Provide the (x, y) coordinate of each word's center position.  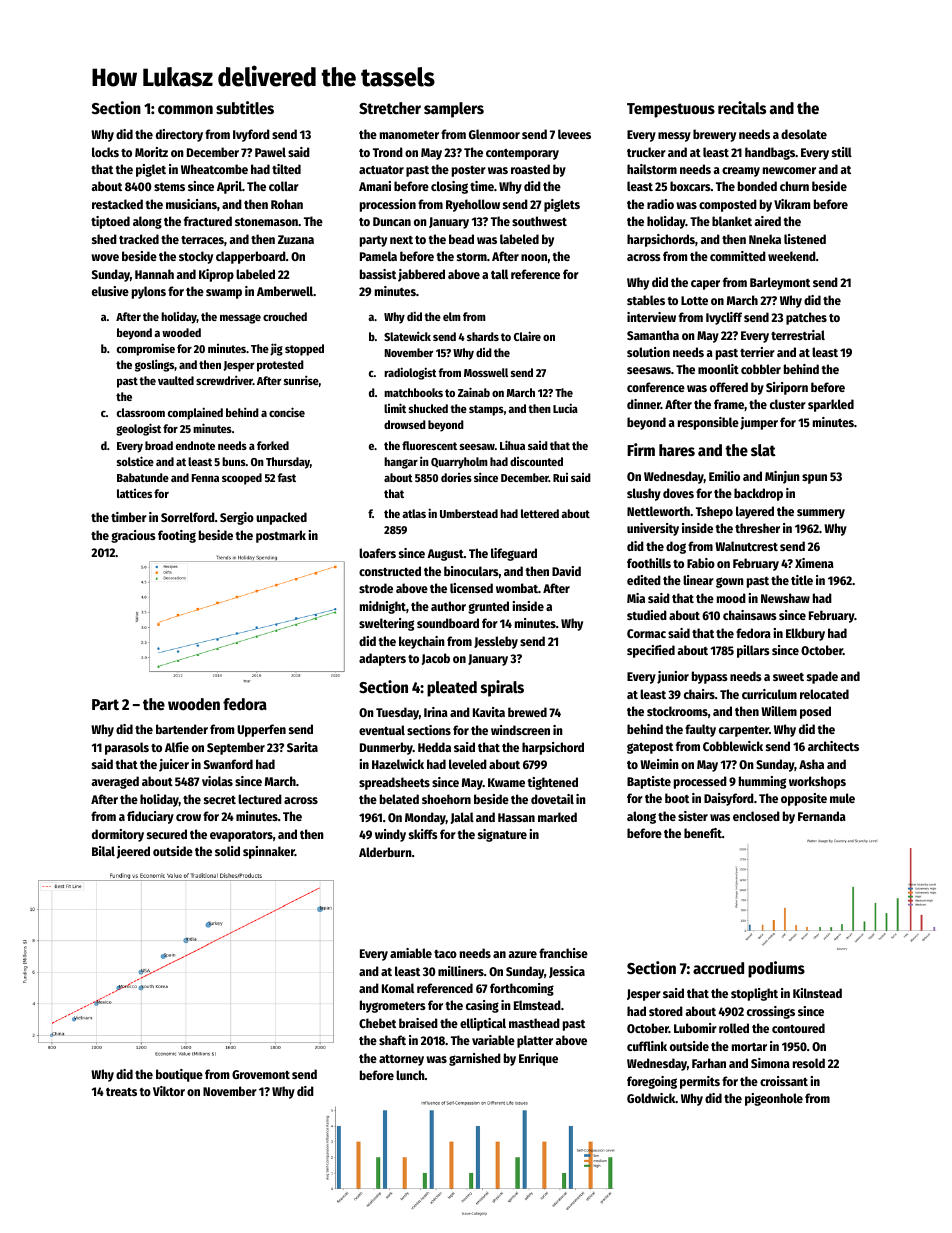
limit (395, 408)
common (185, 110)
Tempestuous (671, 110)
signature (502, 835)
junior (673, 677)
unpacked (281, 518)
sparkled (831, 405)
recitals (742, 108)
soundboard (448, 623)
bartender (182, 729)
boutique (179, 1075)
